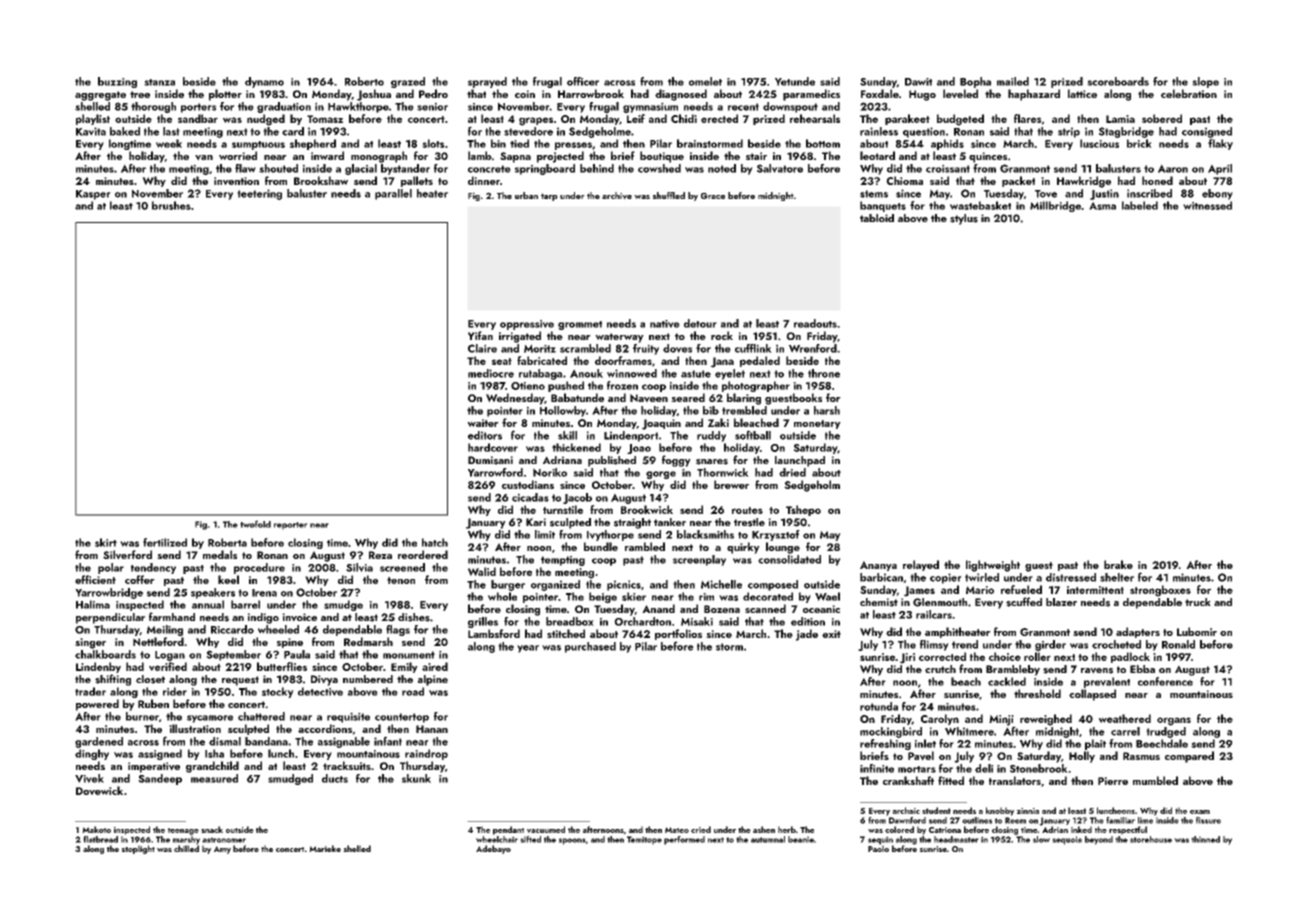 This screenshot has width=1308, height=924. What do you see at coordinates (636, 118) in the screenshot?
I see `Leif` at bounding box center [636, 118].
